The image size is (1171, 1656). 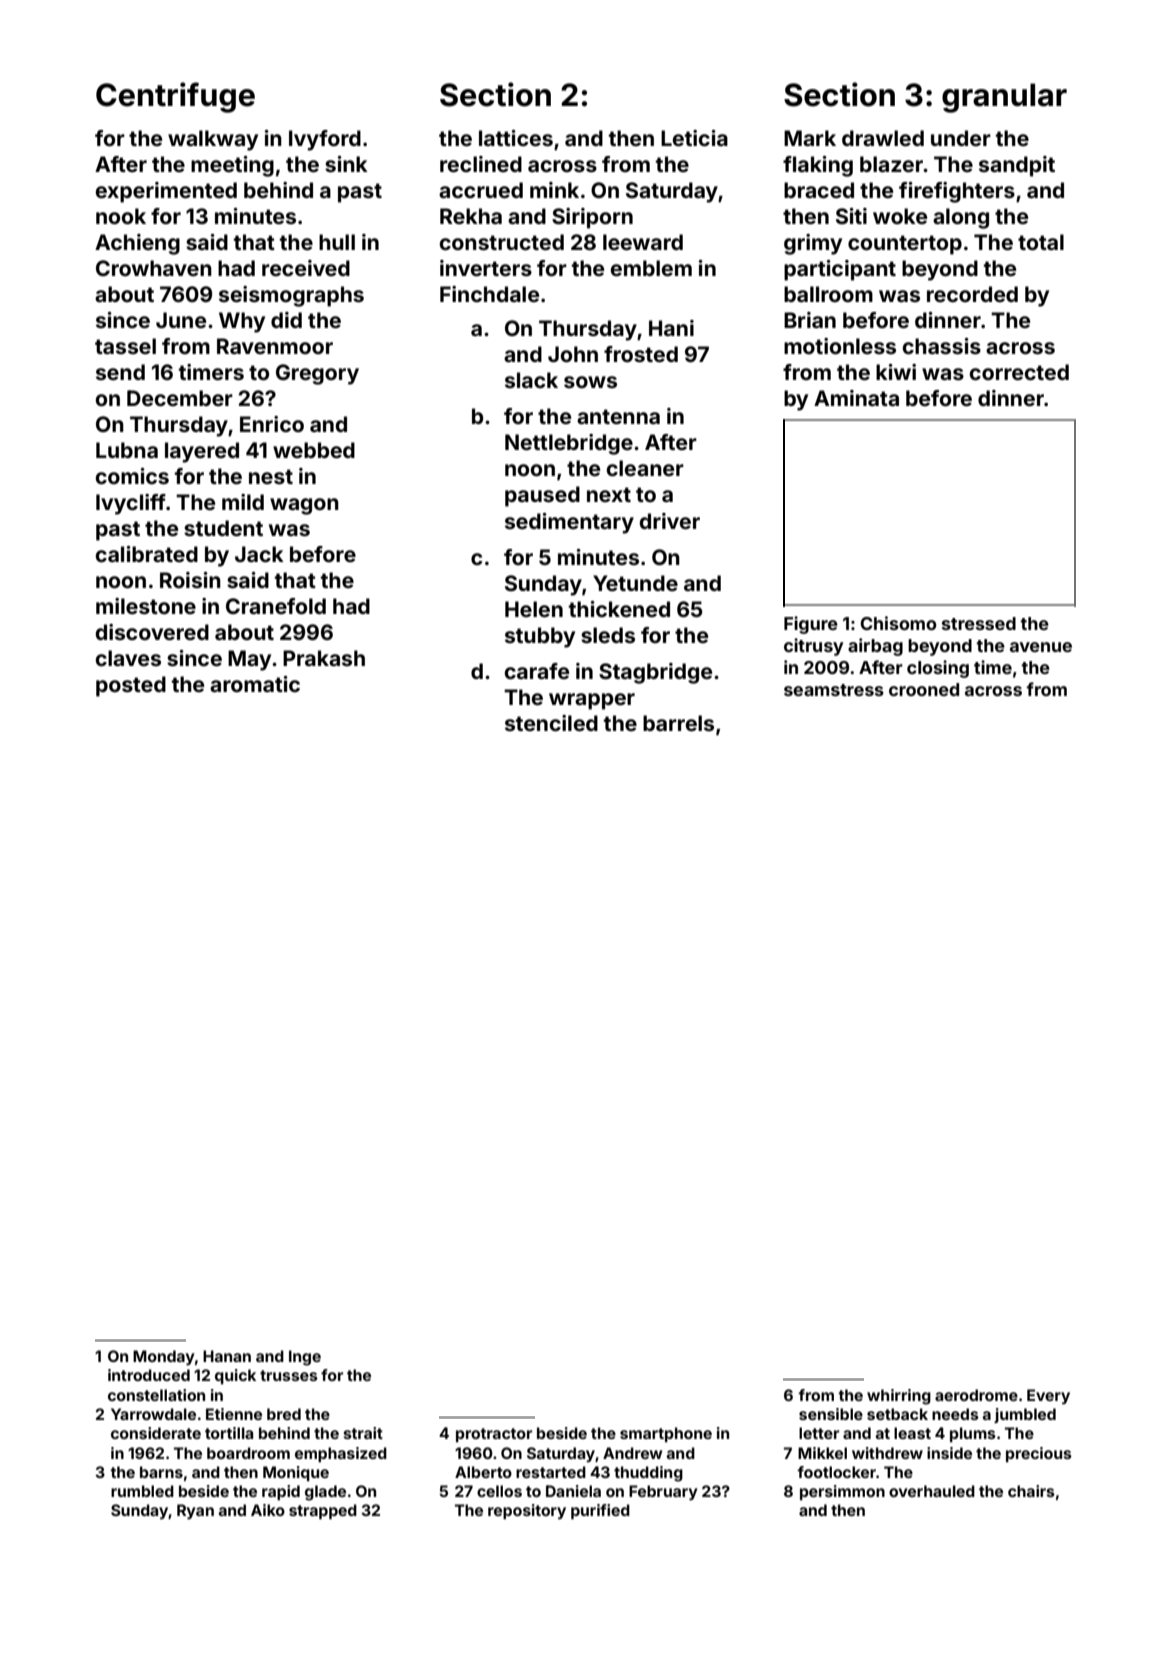 I want to click on granular, so click(x=1004, y=98).
